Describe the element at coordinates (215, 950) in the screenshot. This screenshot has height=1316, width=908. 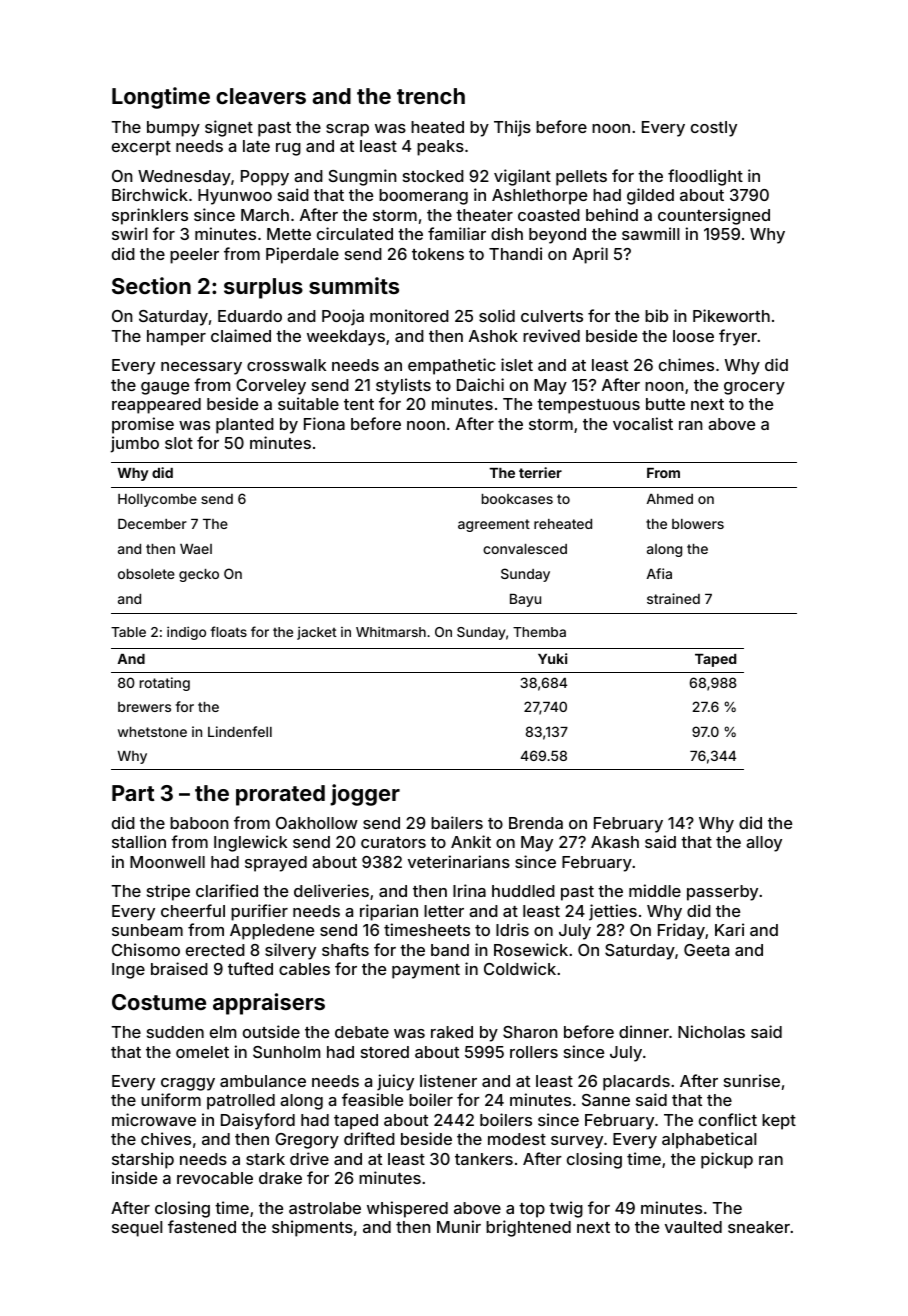
I see `erected` at that location.
